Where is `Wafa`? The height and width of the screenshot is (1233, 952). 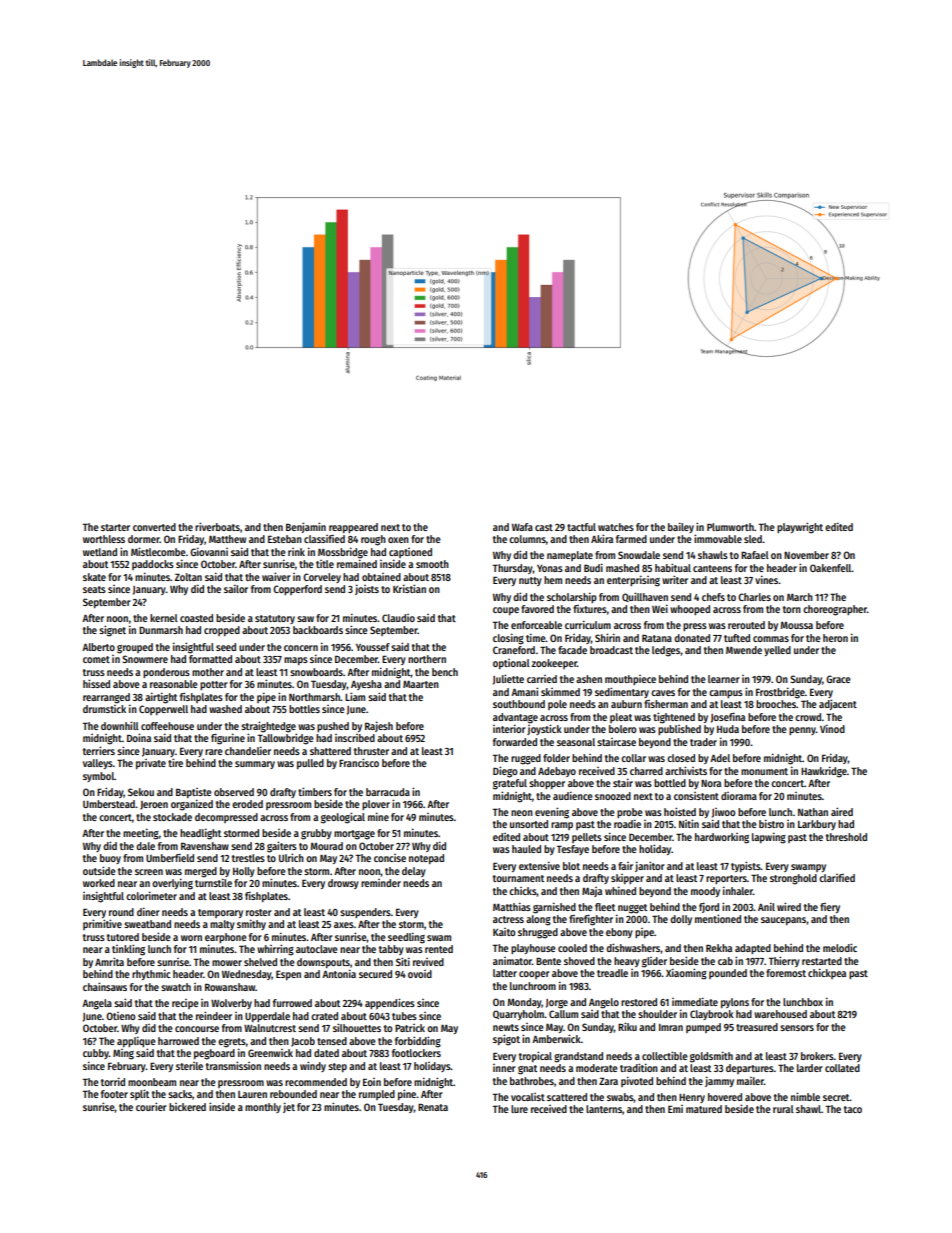 Wafa is located at coordinates (522, 527).
